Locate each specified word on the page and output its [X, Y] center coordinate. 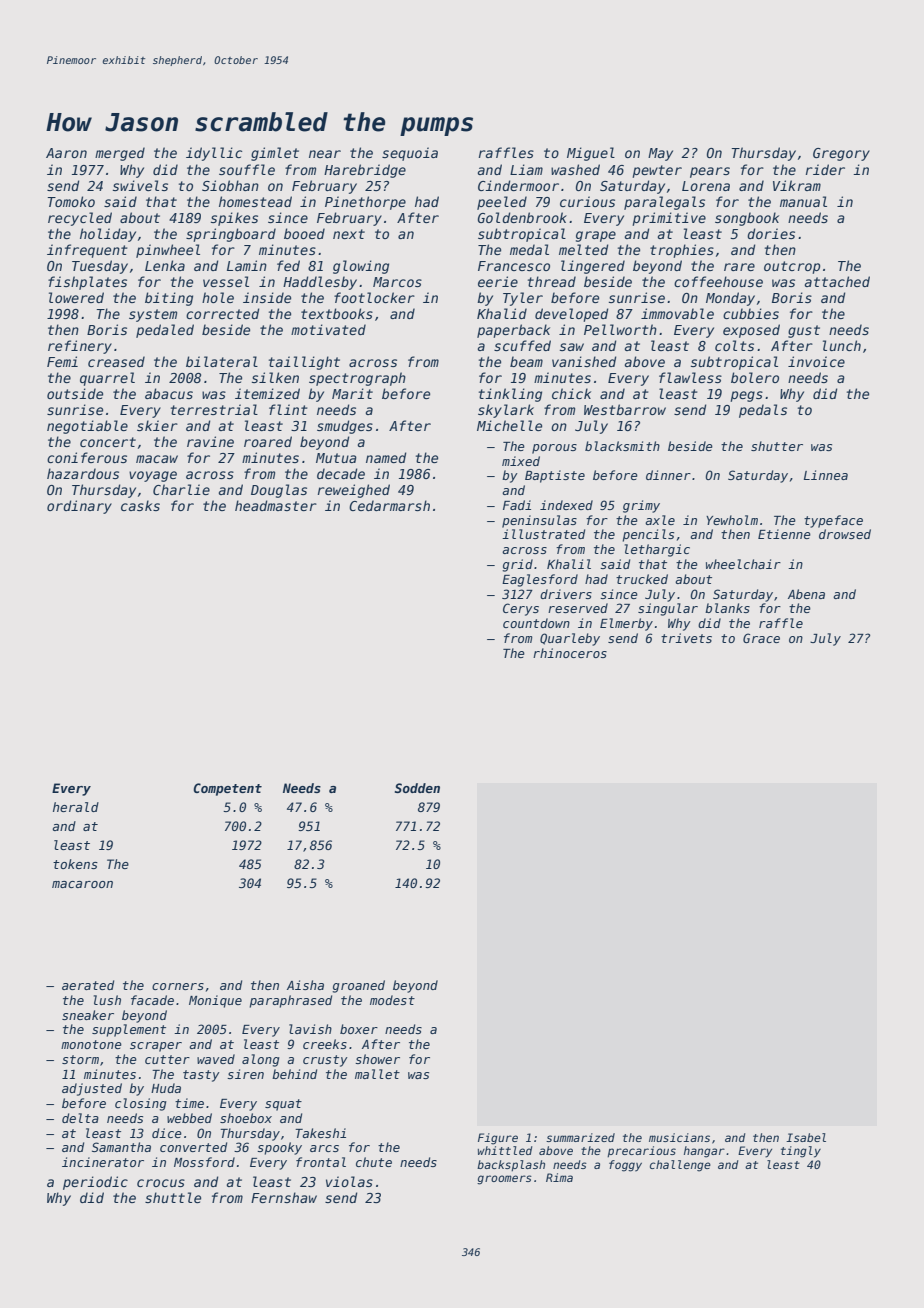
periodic [95, 1183]
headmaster [276, 505]
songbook [747, 219]
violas [349, 1181]
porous [554, 449]
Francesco [514, 266]
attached [837, 281]
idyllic [214, 154]
